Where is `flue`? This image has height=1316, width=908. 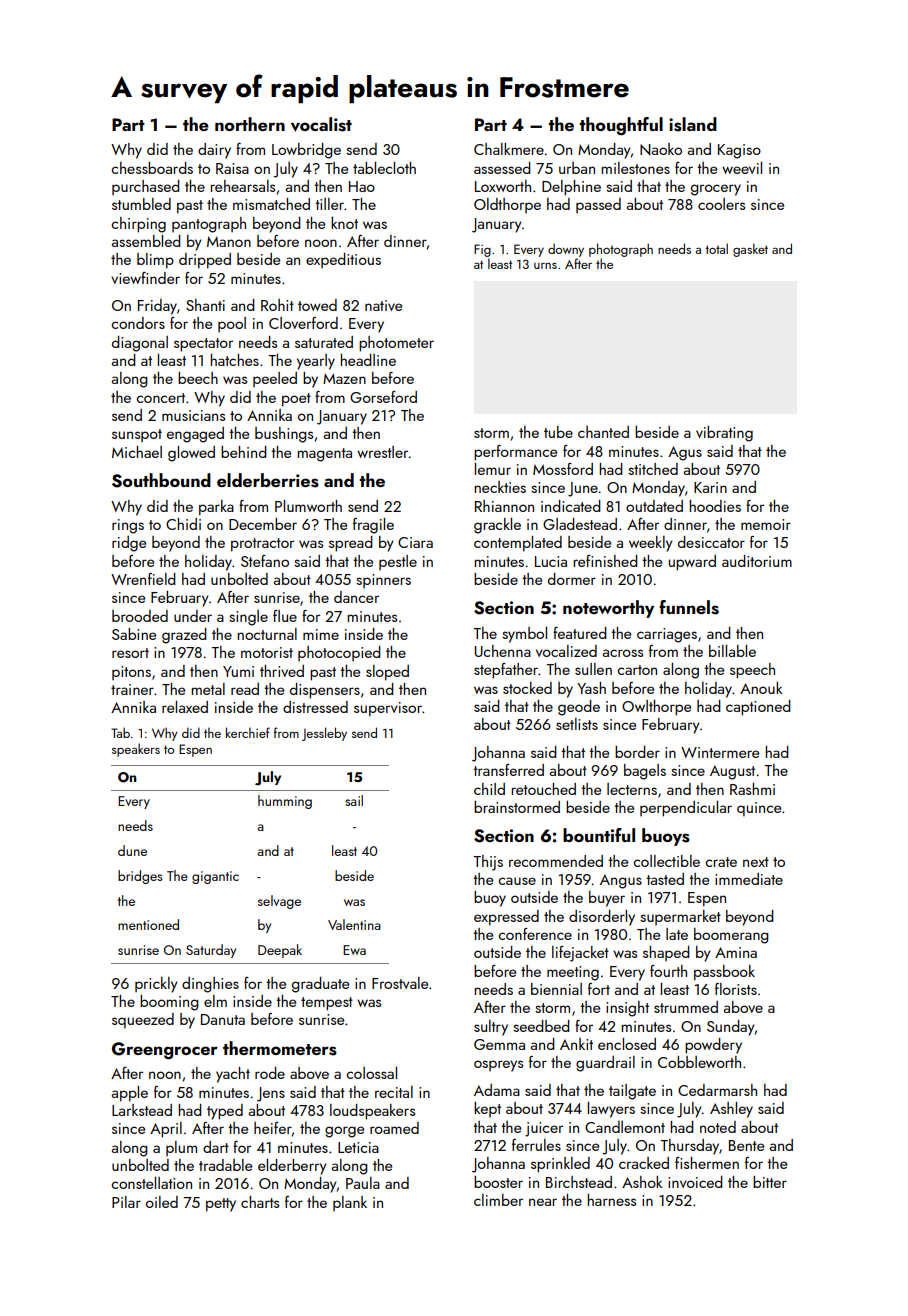 flue is located at coordinates (285, 616).
